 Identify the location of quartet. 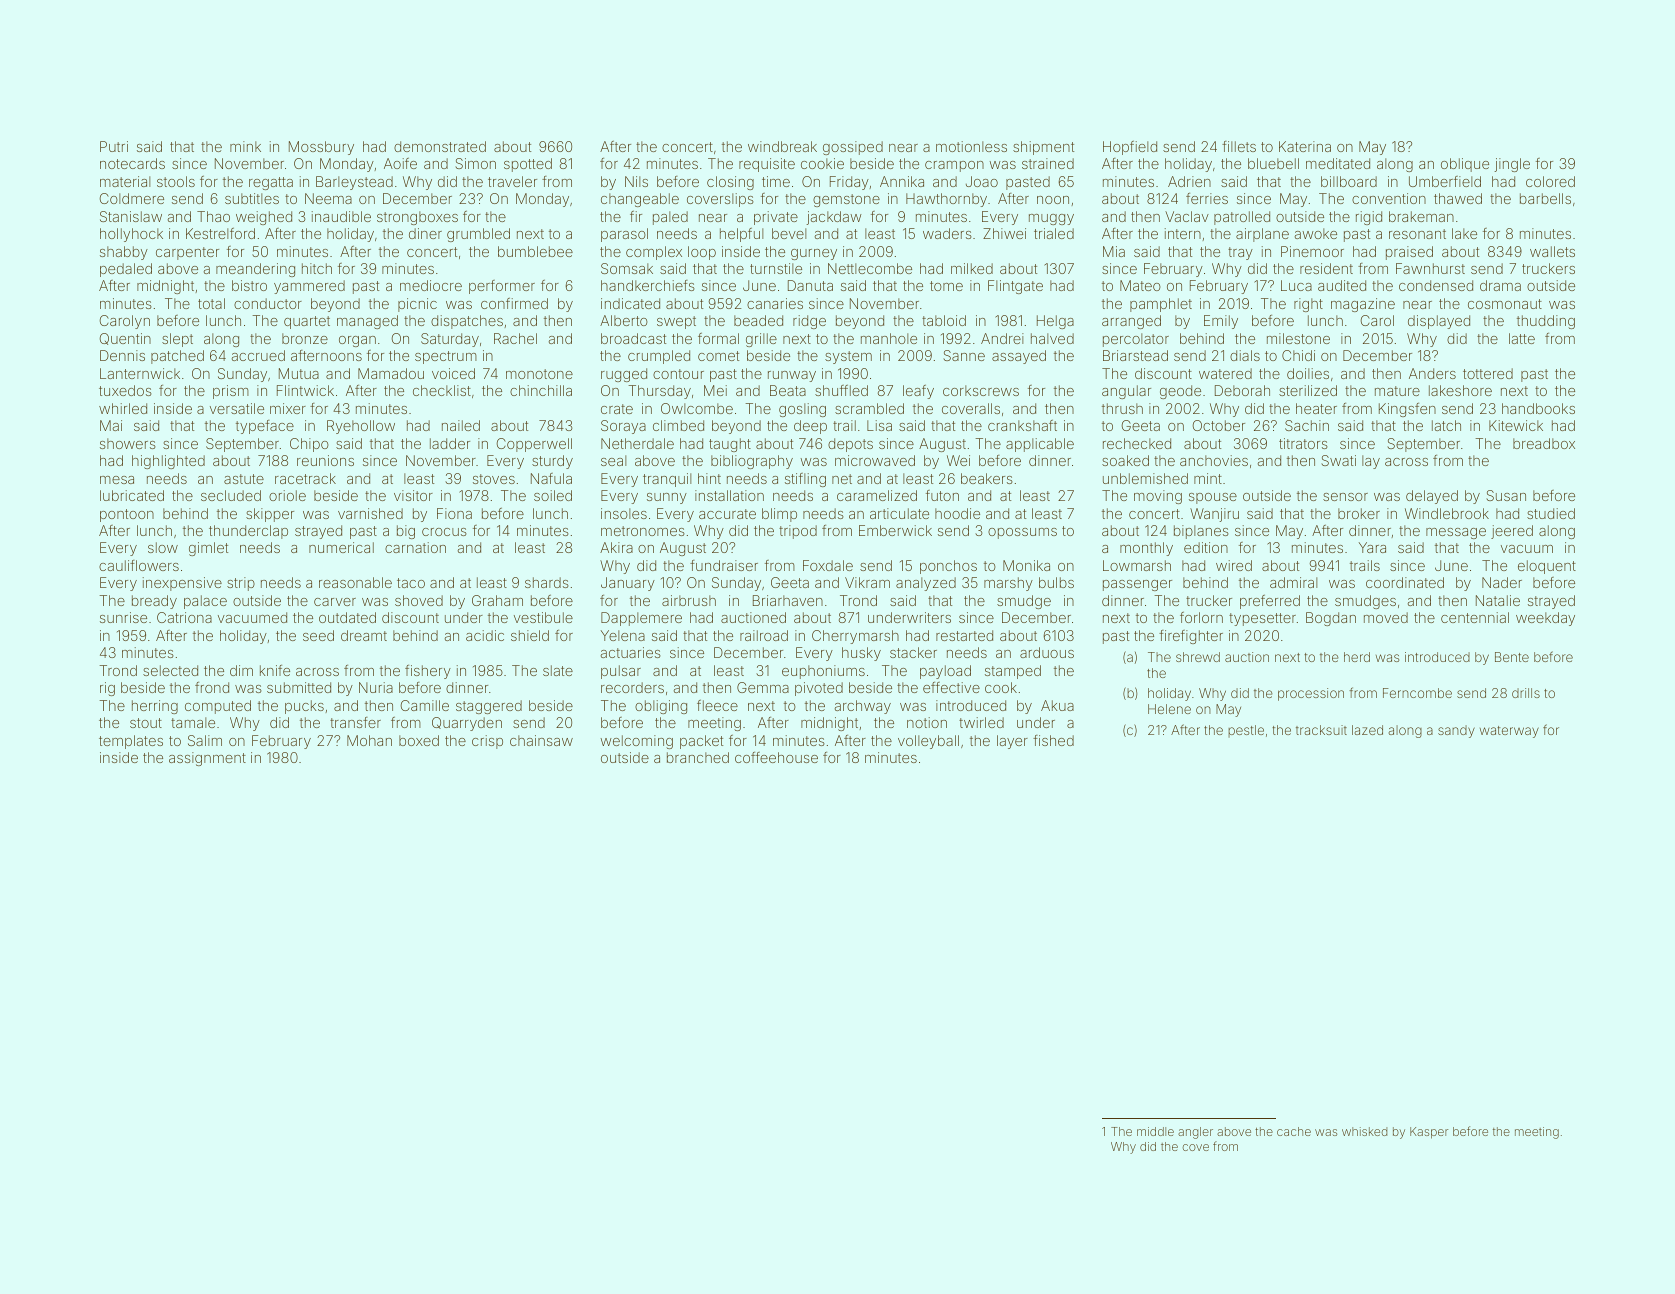
(307, 322).
